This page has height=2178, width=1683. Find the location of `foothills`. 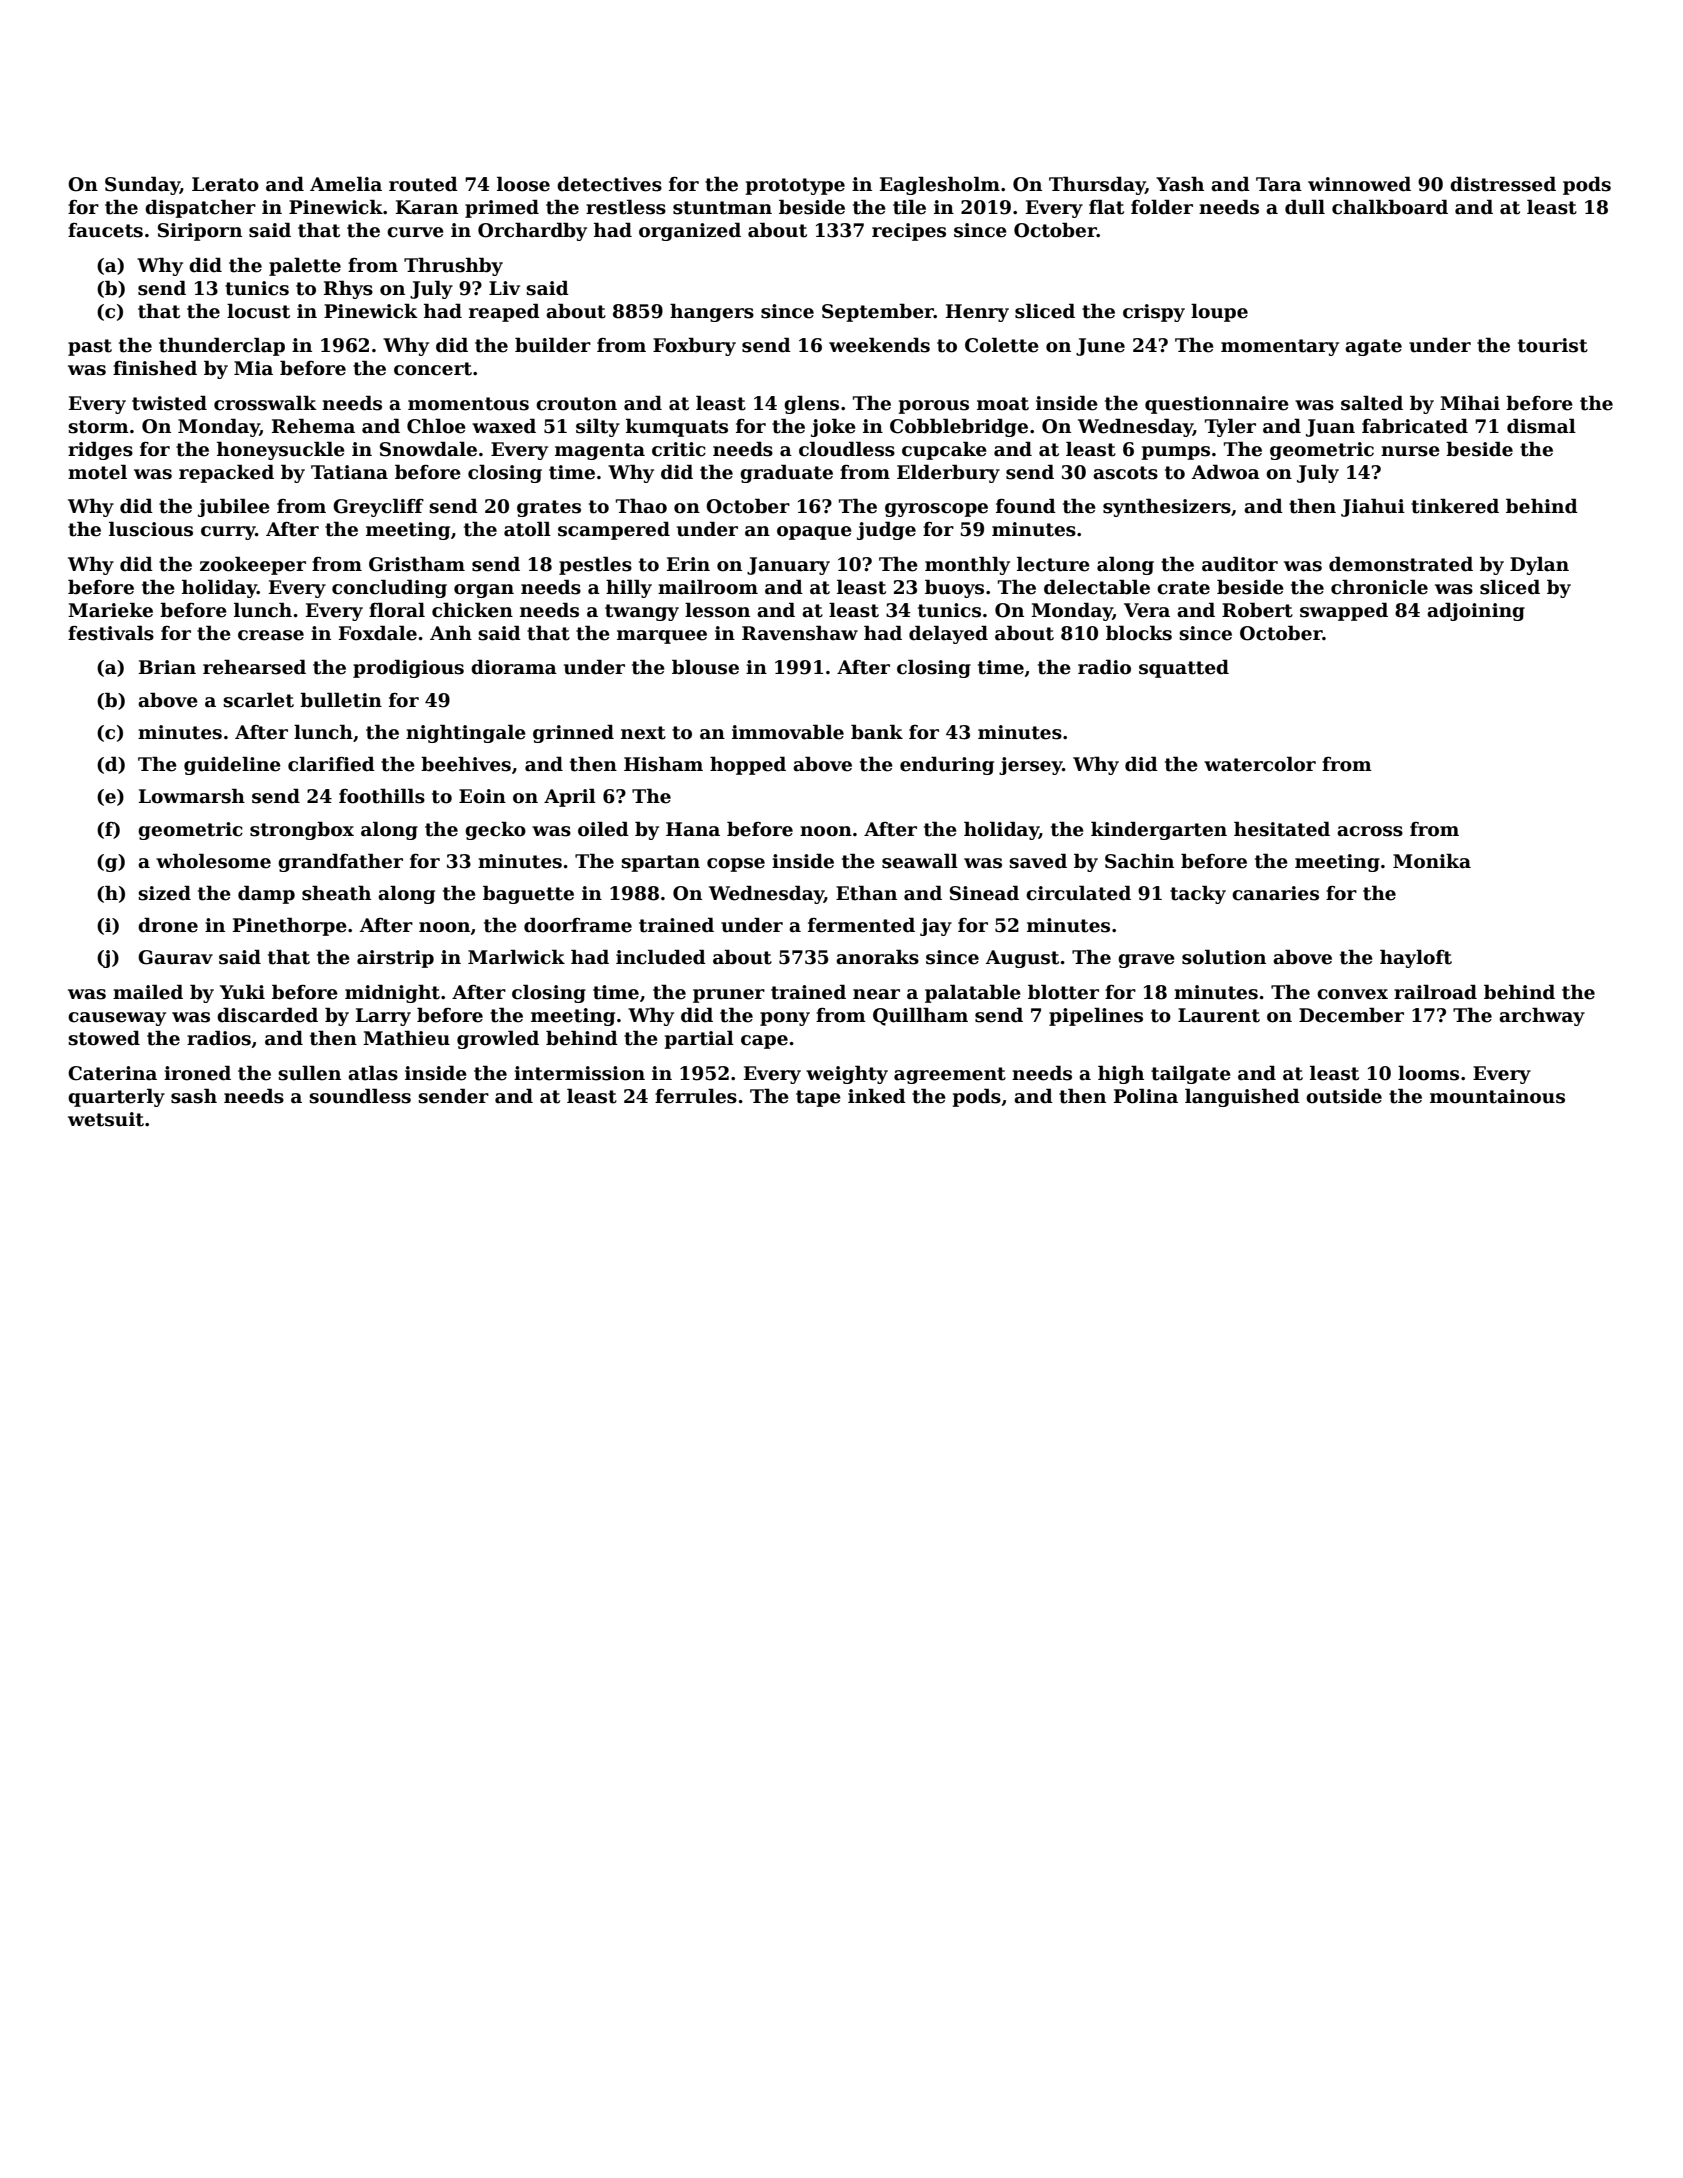

foothills is located at coordinates (382, 796).
